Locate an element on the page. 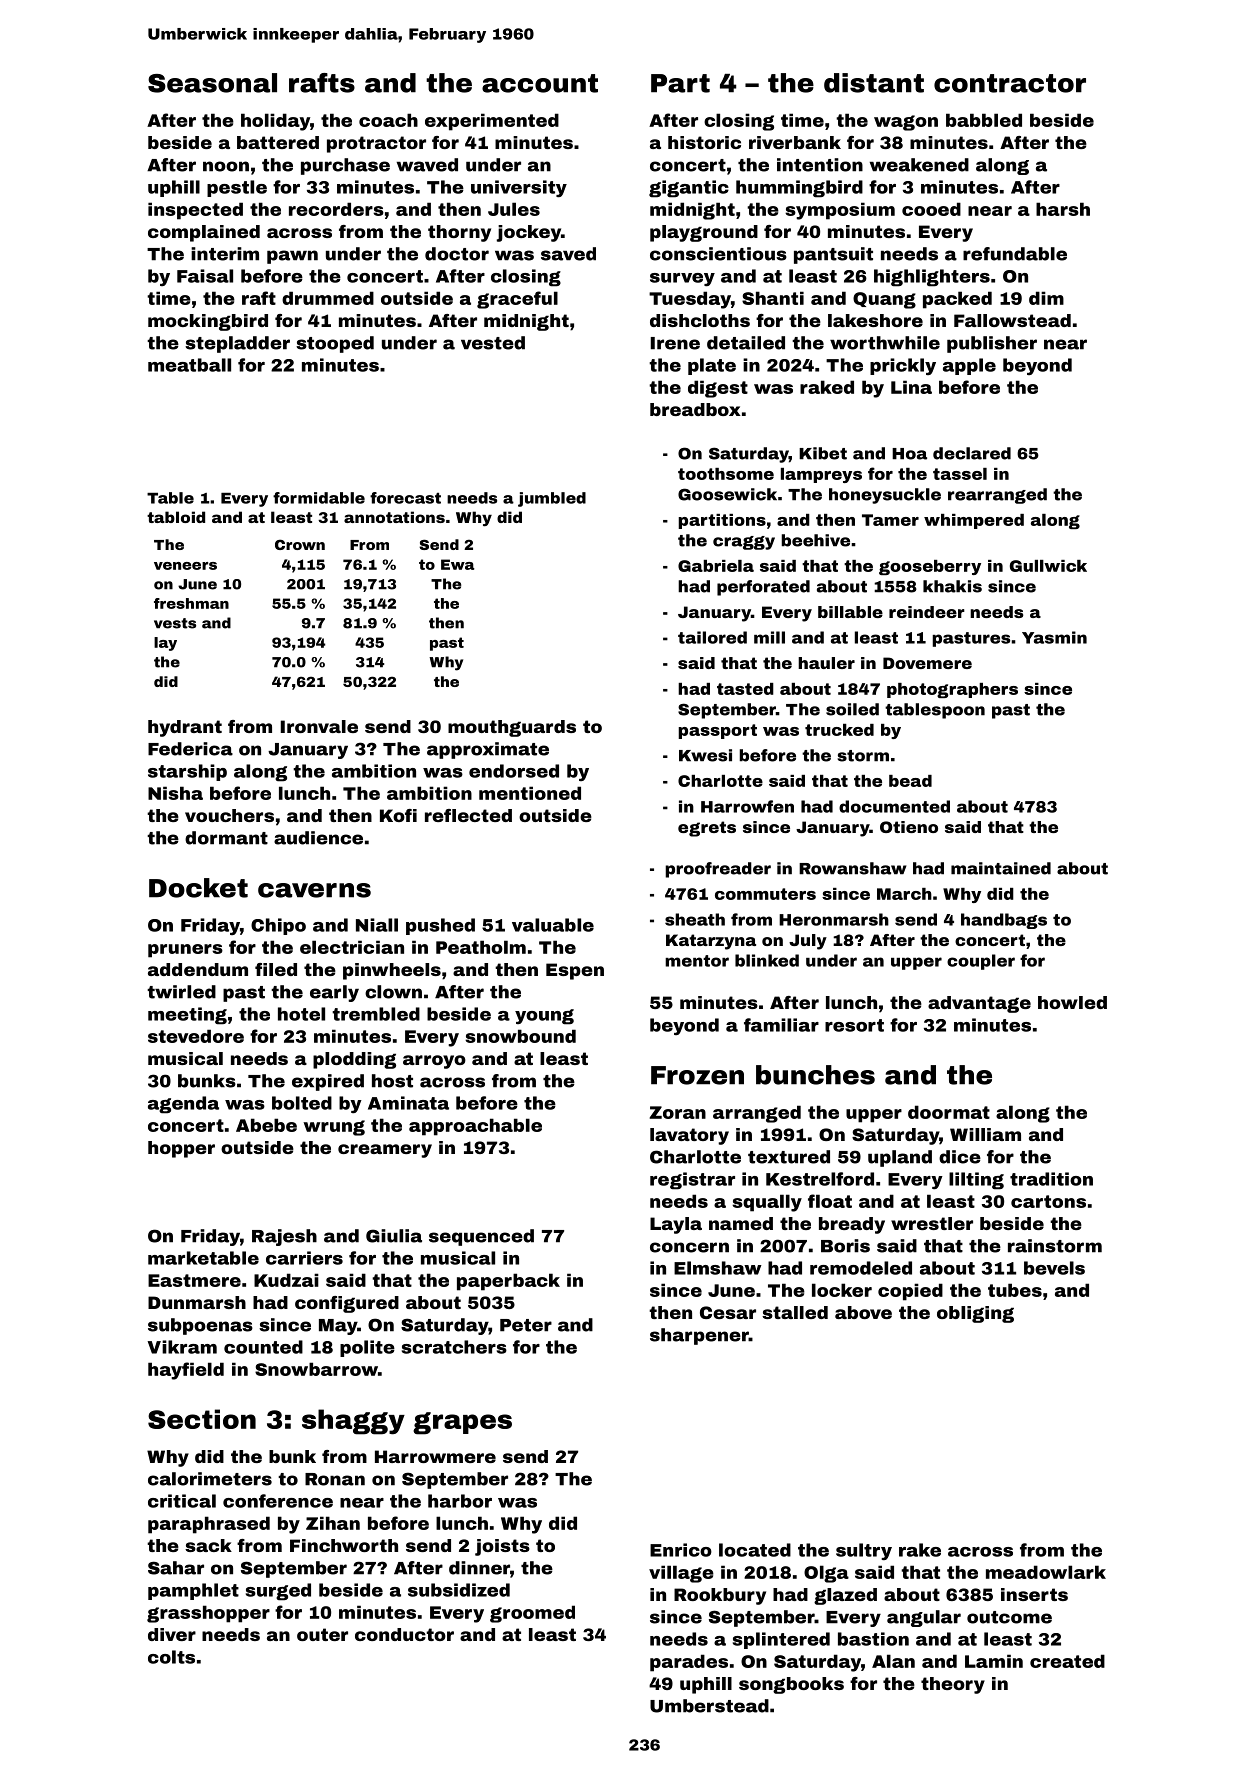  photographers is located at coordinates (952, 690).
